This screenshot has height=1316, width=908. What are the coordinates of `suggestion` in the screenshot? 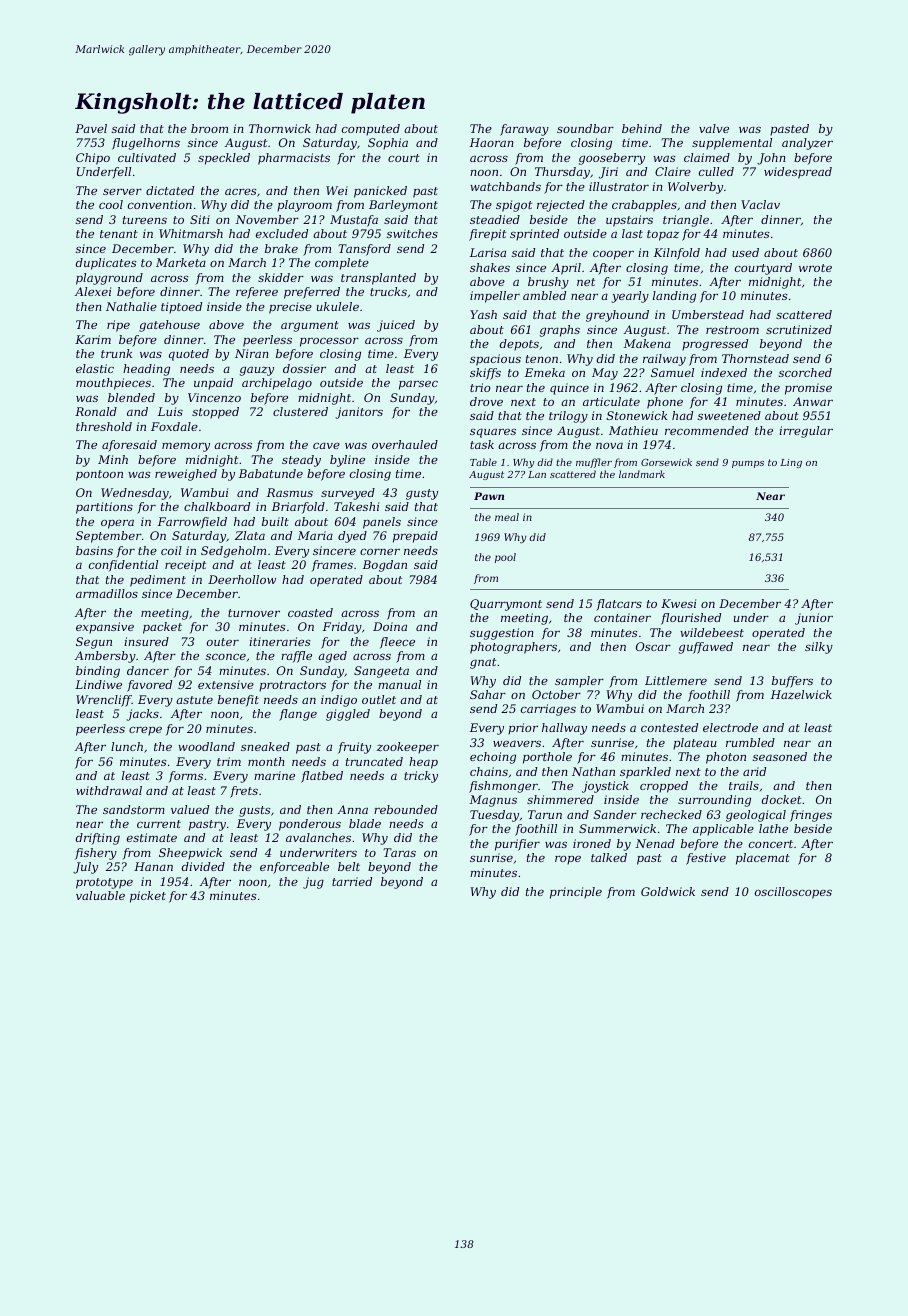 It's located at (502, 634).
